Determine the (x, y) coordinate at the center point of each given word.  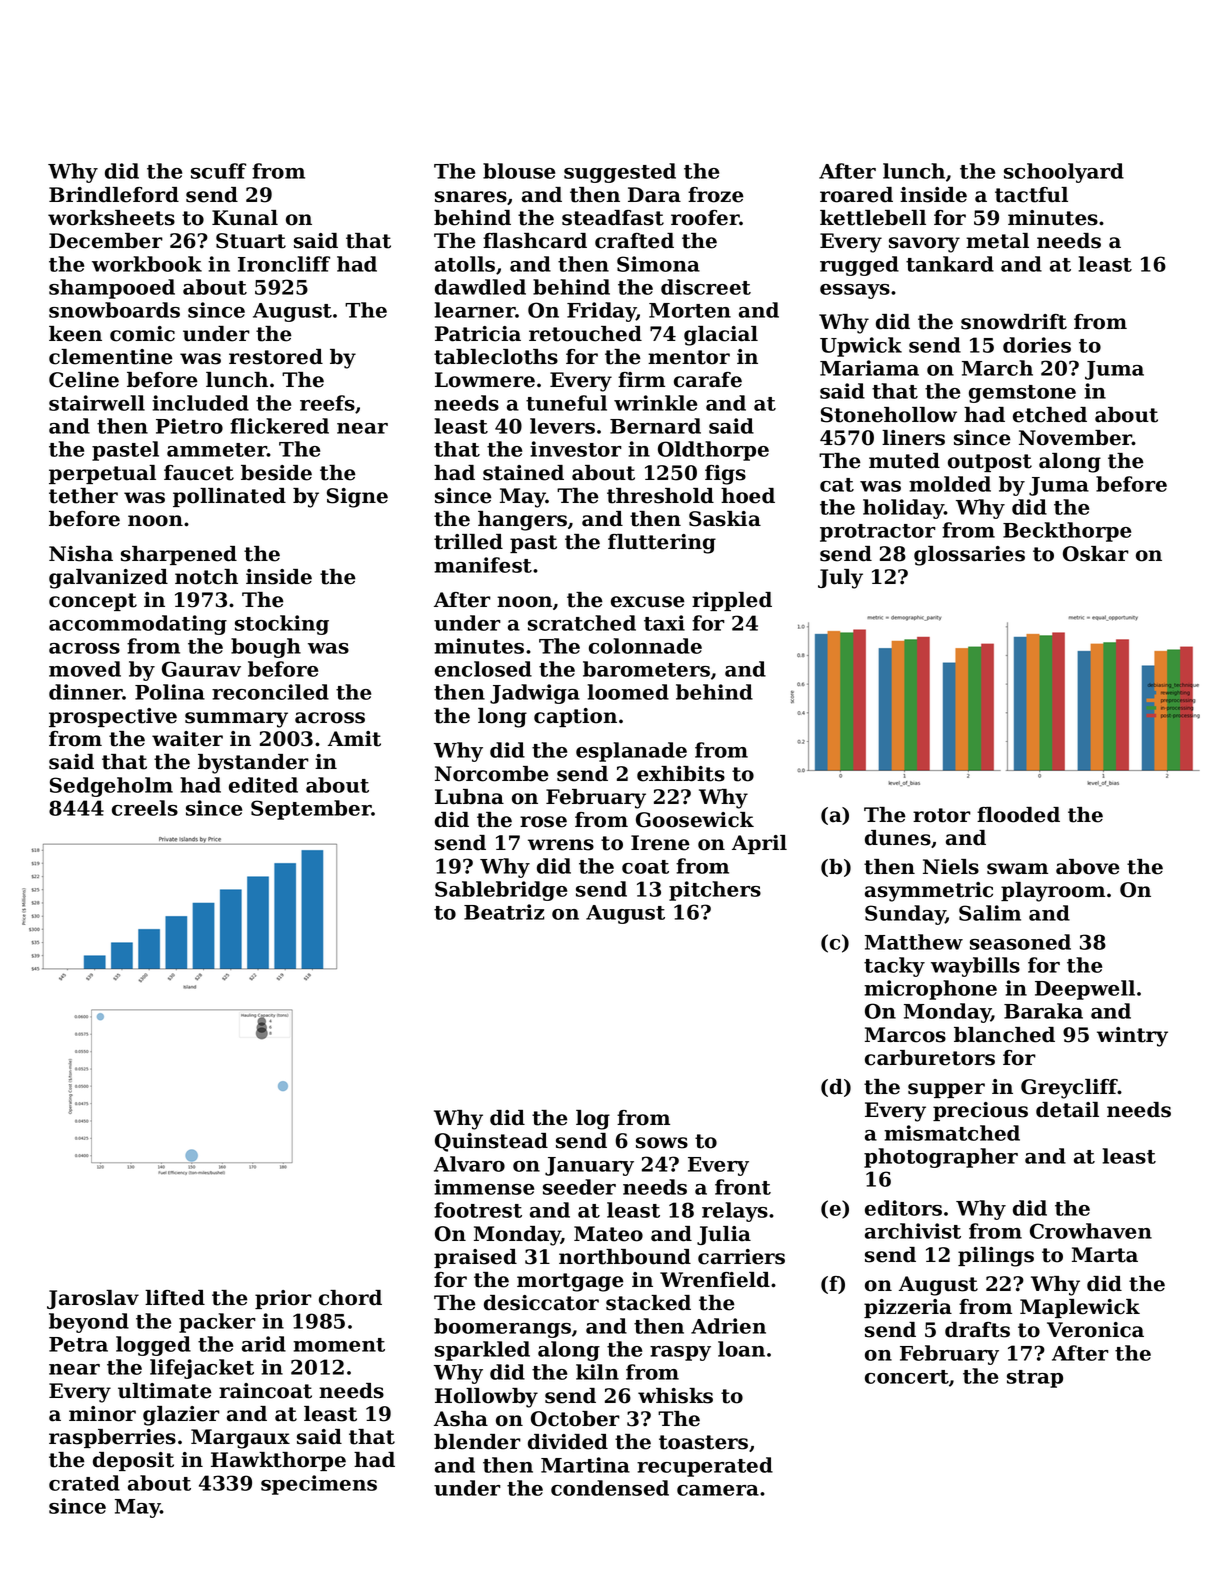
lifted (175, 1298)
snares (471, 197)
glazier (181, 1416)
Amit (354, 739)
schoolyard (1064, 173)
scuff (218, 171)
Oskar (1096, 554)
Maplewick (1080, 1308)
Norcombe (492, 774)
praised (475, 1258)
